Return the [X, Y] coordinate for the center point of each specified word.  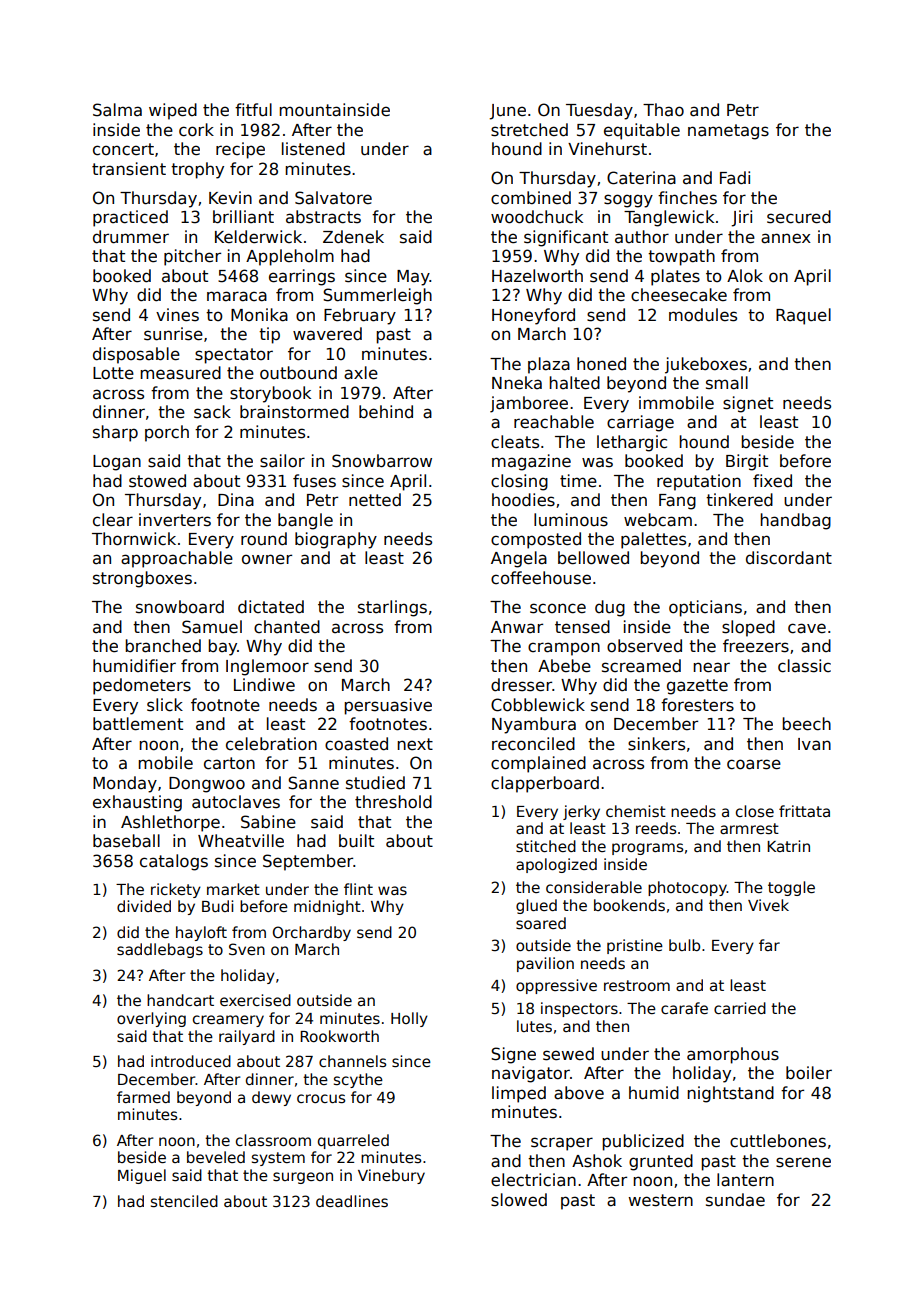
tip [269, 335]
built [356, 841]
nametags [728, 132]
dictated [271, 607]
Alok [745, 276]
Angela [519, 559]
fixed [772, 481]
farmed [143, 1097]
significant [566, 238]
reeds [656, 828]
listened [313, 149]
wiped [173, 111]
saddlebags [160, 950]
